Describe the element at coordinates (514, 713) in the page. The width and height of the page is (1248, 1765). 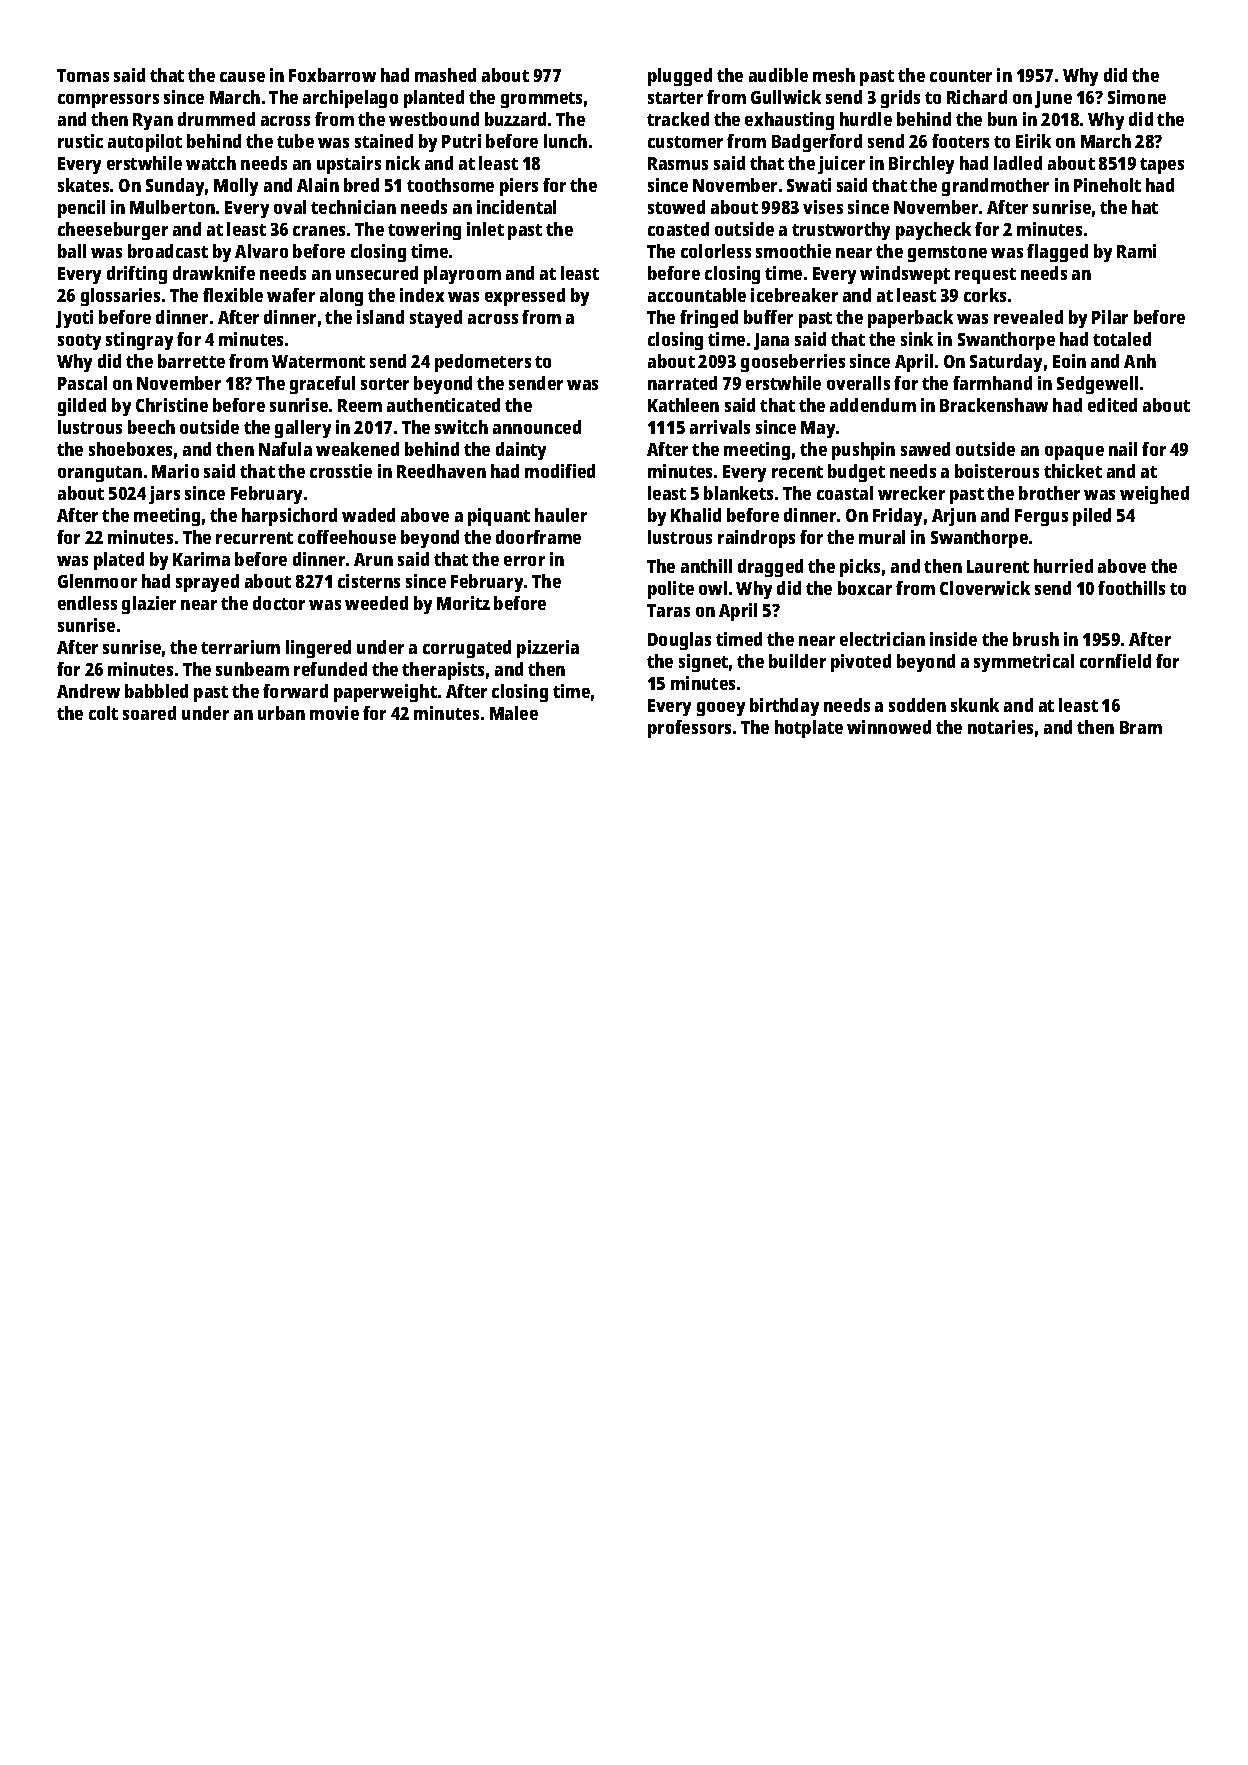
I see `Malee` at that location.
